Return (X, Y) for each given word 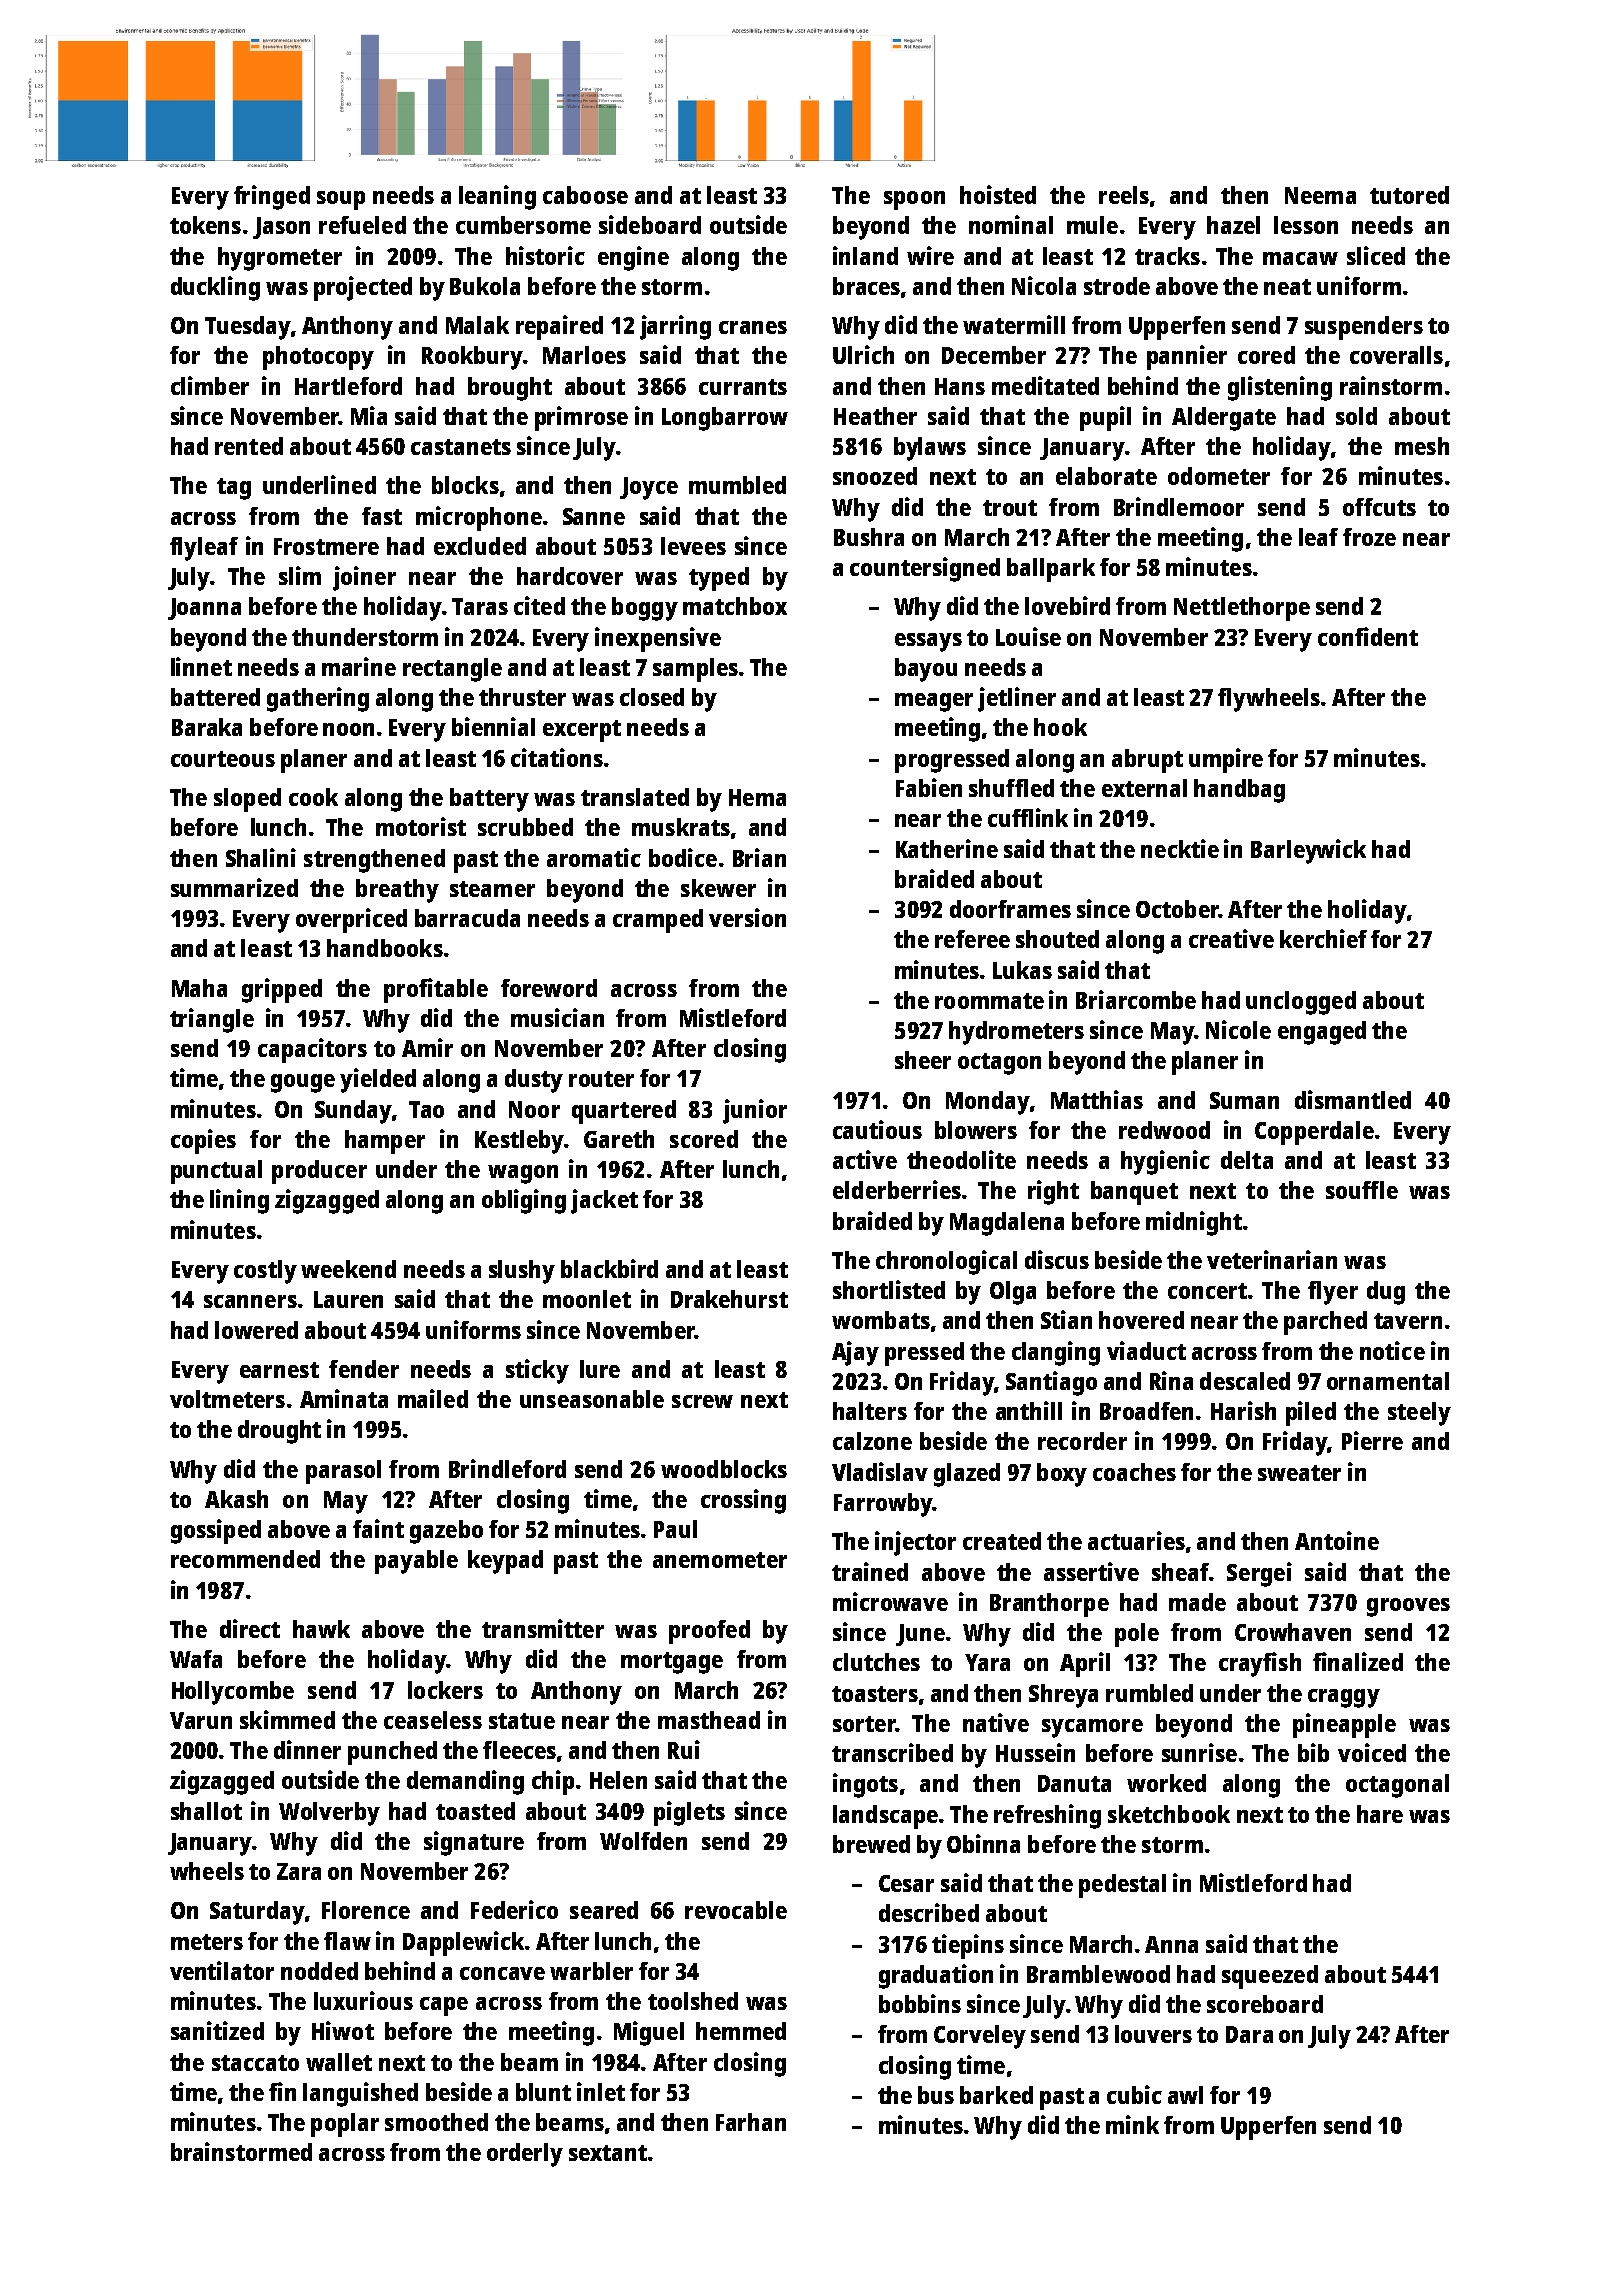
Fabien (929, 787)
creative (1231, 938)
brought (510, 389)
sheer (923, 1060)
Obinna (983, 1843)
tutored (1409, 195)
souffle (1362, 1190)
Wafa (196, 1659)
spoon (914, 200)
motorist (421, 826)
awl (1185, 2095)
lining (239, 1201)
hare (1380, 1814)
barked (996, 2095)
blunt (543, 2092)
